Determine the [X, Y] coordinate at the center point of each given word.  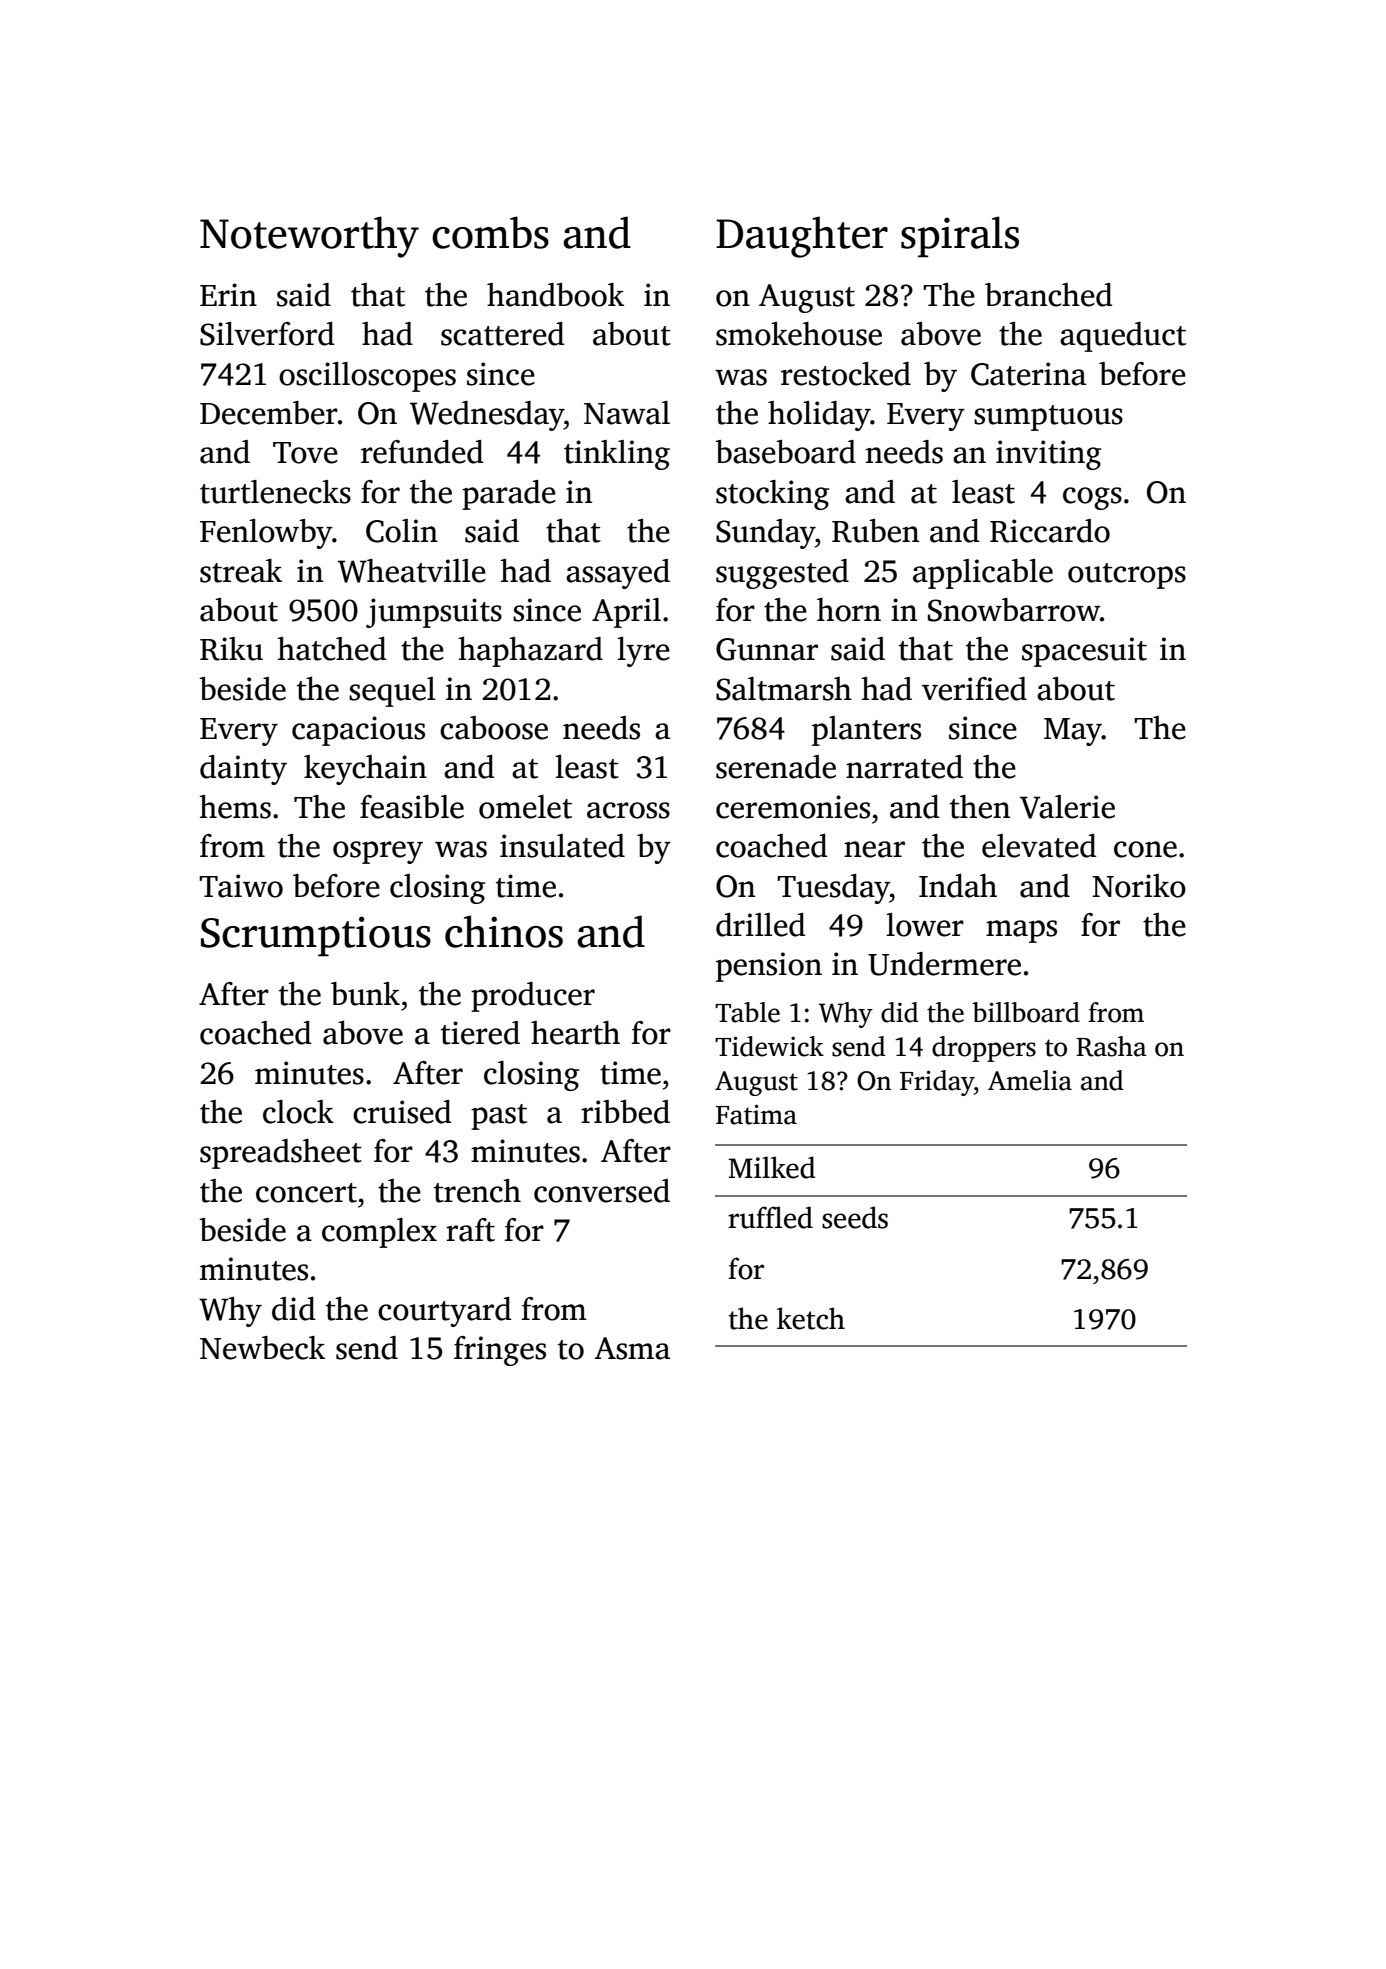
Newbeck [262, 1348]
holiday [819, 416]
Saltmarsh [784, 689]
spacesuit [1084, 652]
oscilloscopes [367, 377]
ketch [811, 1318]
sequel [392, 692]
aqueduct [1123, 337]
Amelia [1030, 1080]
